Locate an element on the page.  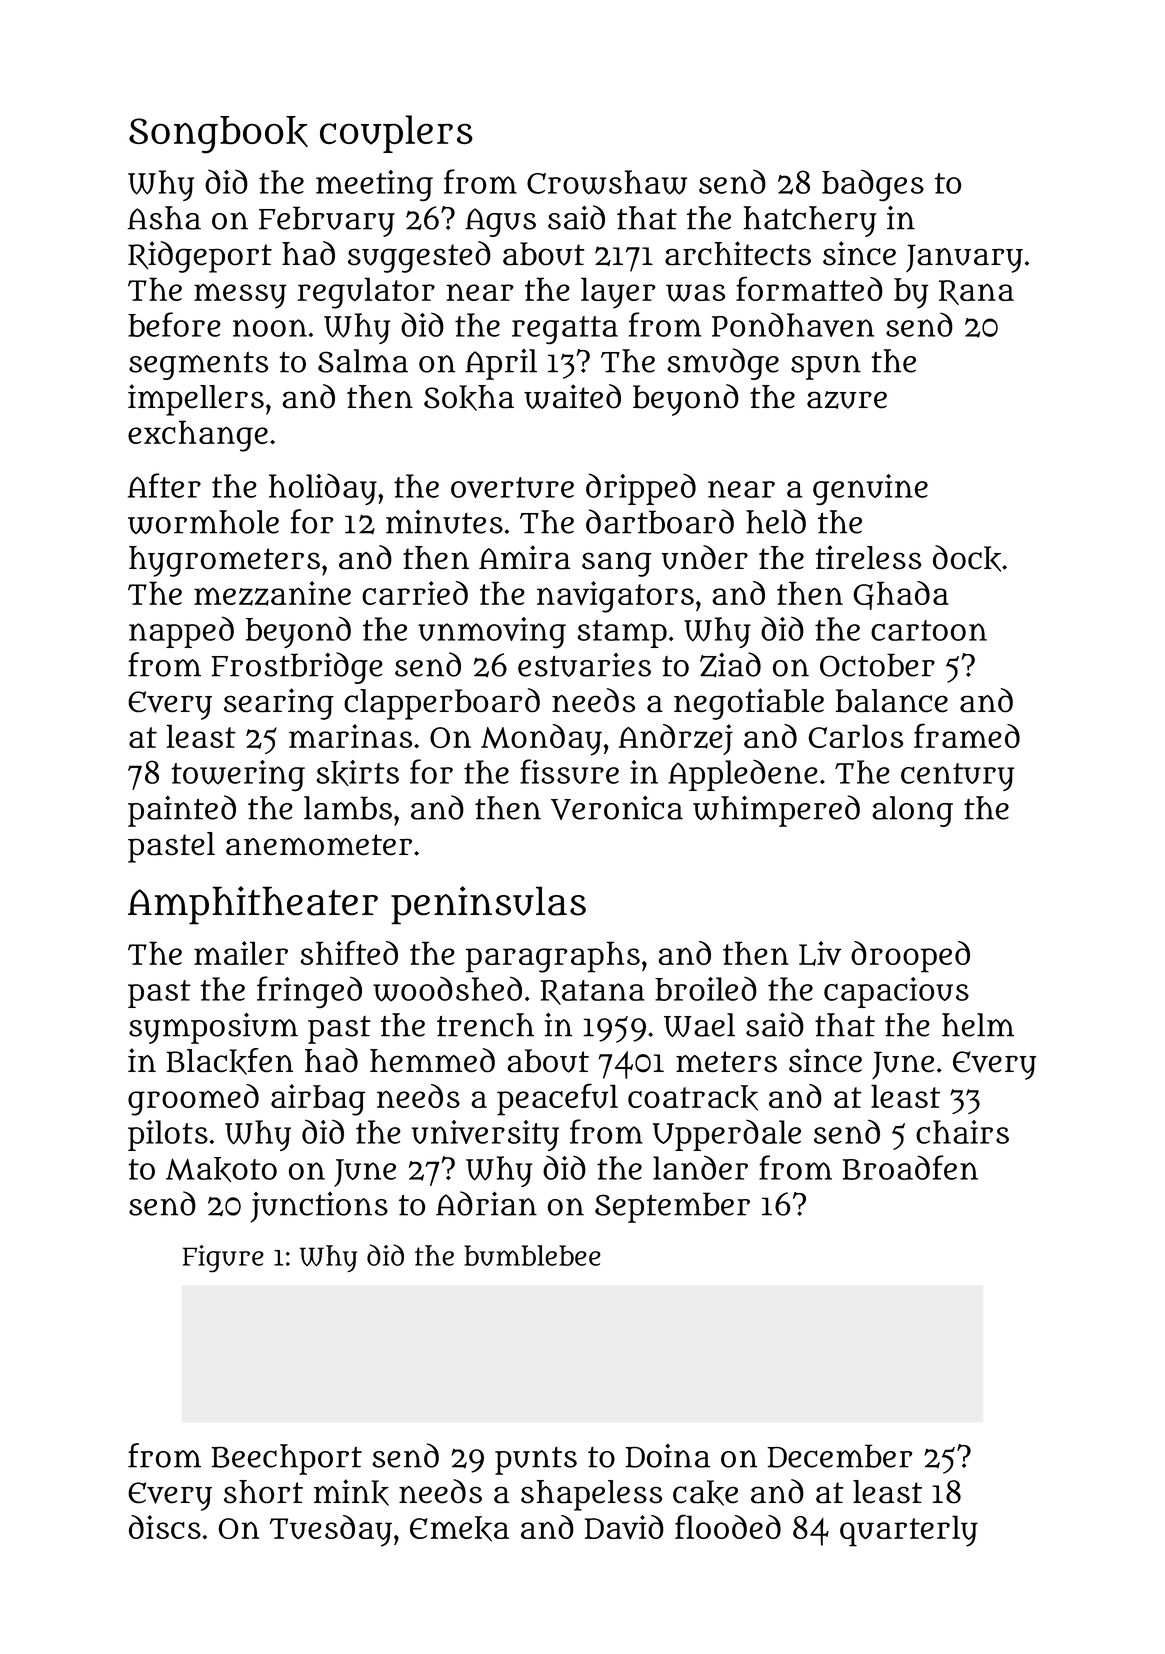
Liv is located at coordinates (820, 953).
